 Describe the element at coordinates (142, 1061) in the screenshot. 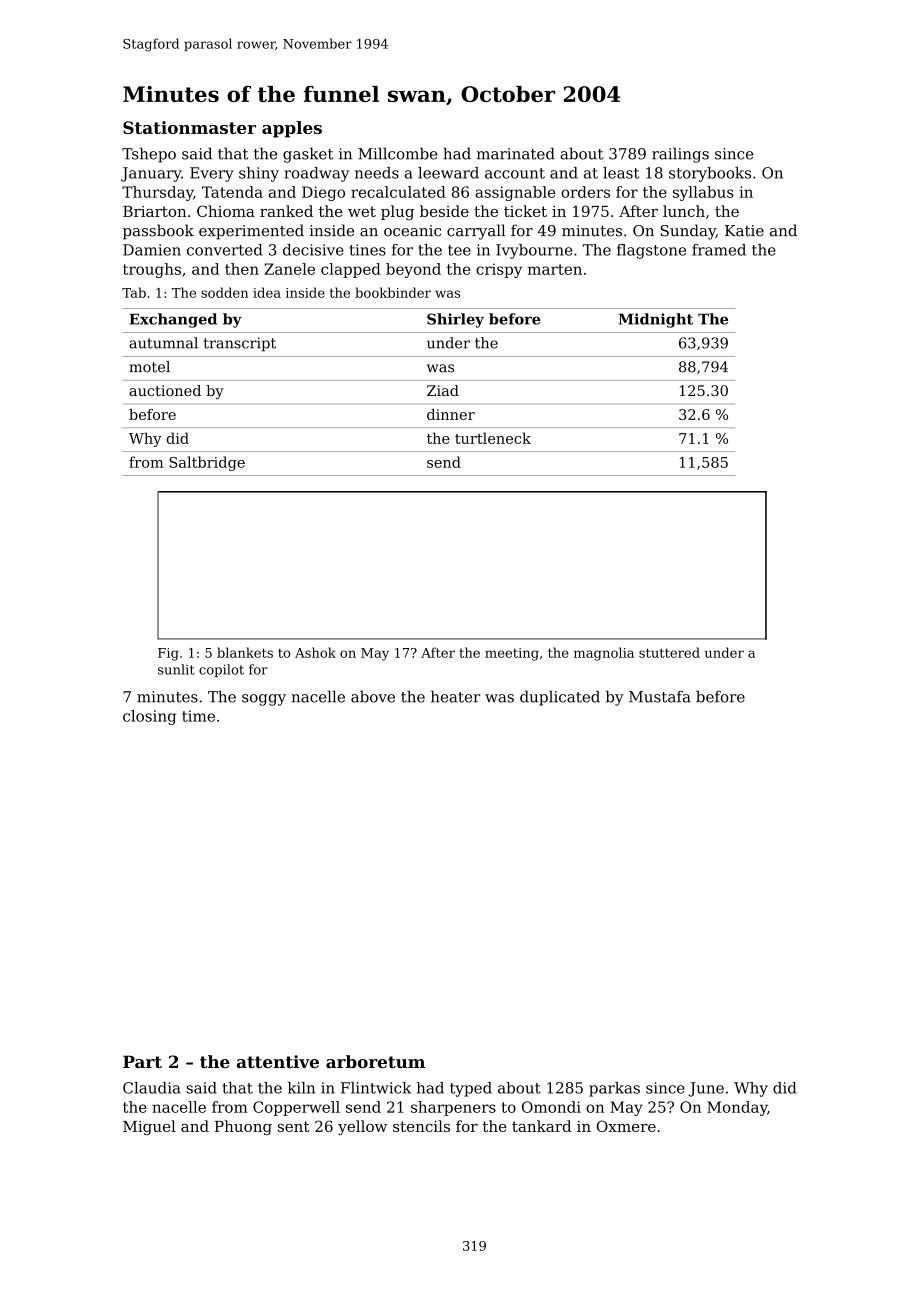

I see `Part` at that location.
